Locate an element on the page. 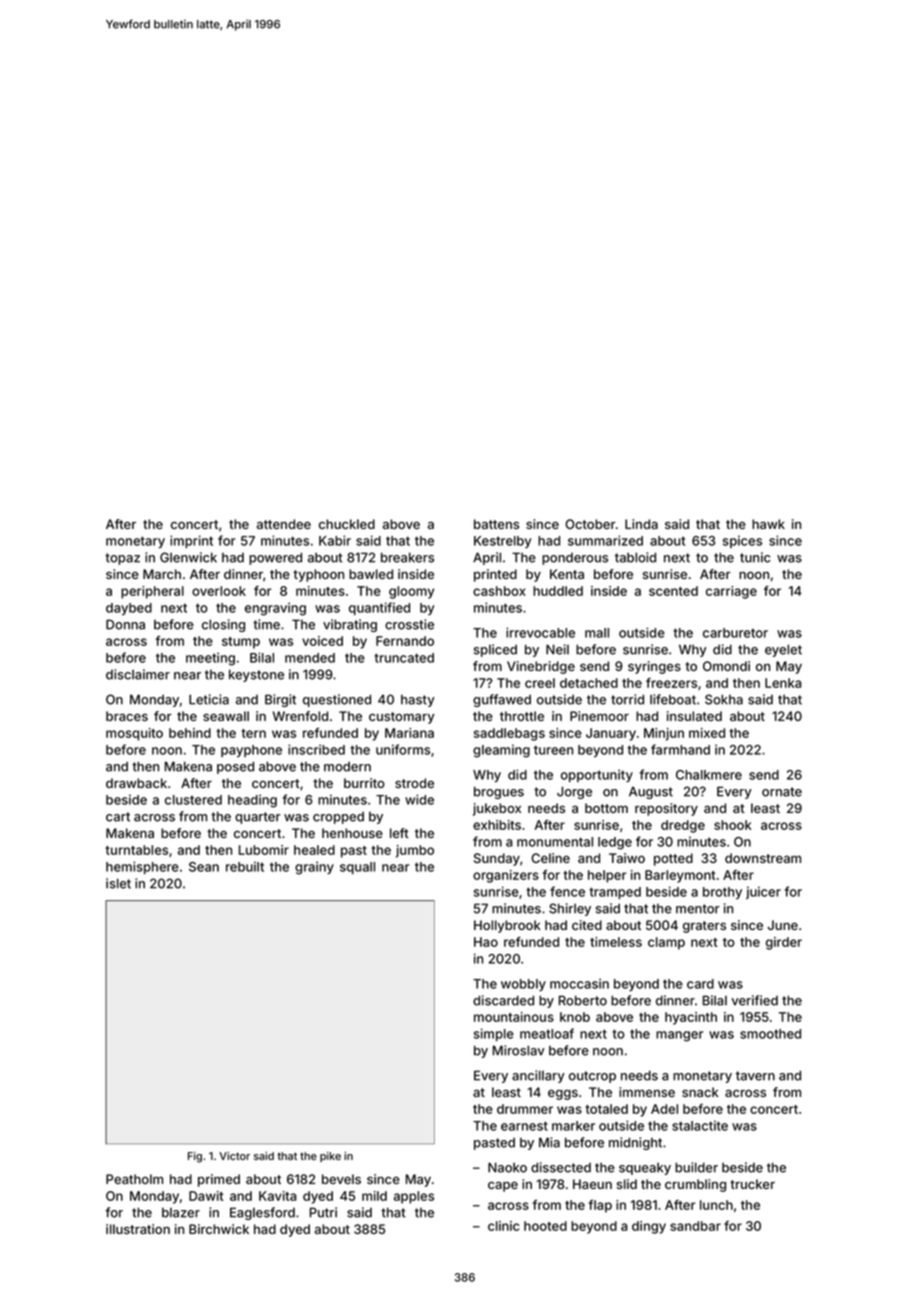  powered is located at coordinates (275, 558).
